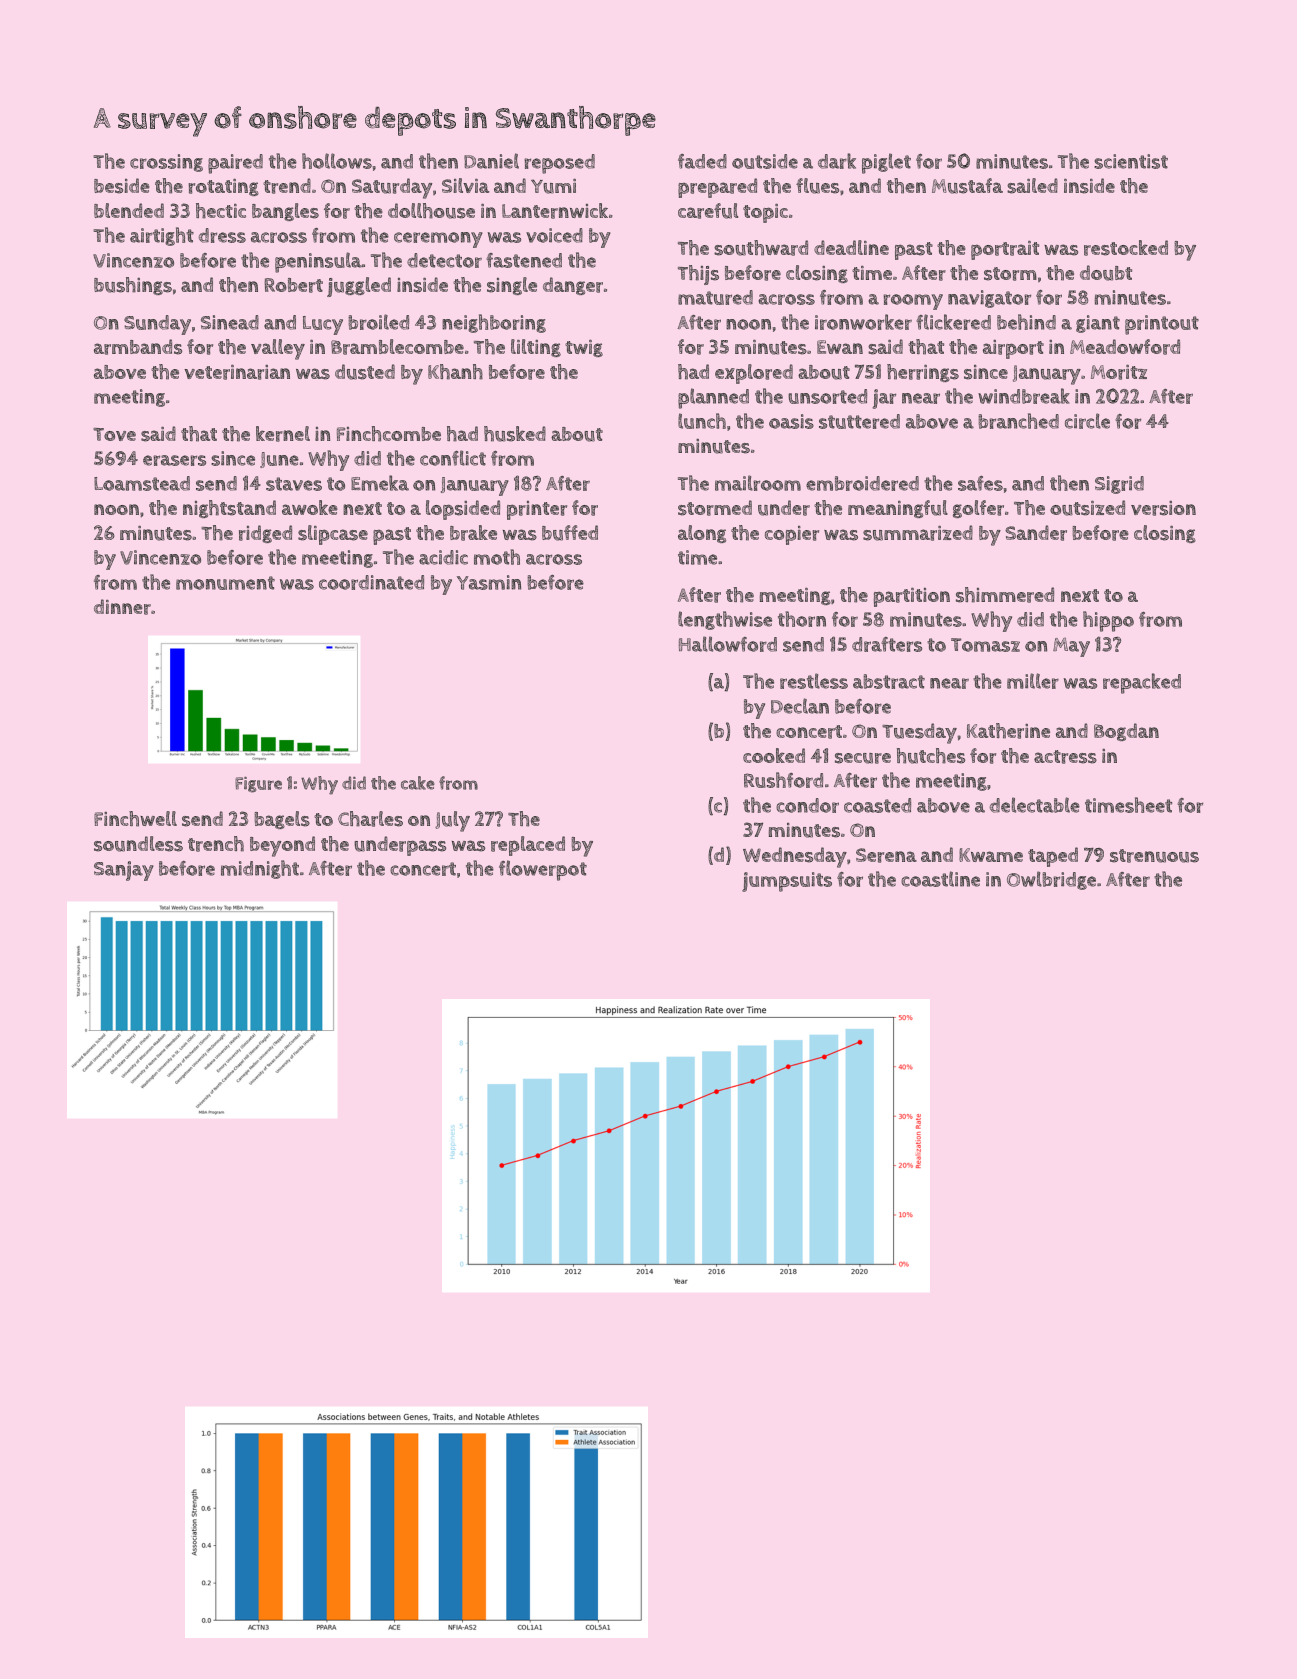 This document has width=1297, height=1679. What do you see at coordinates (235, 164) in the document?
I see `paired` at bounding box center [235, 164].
